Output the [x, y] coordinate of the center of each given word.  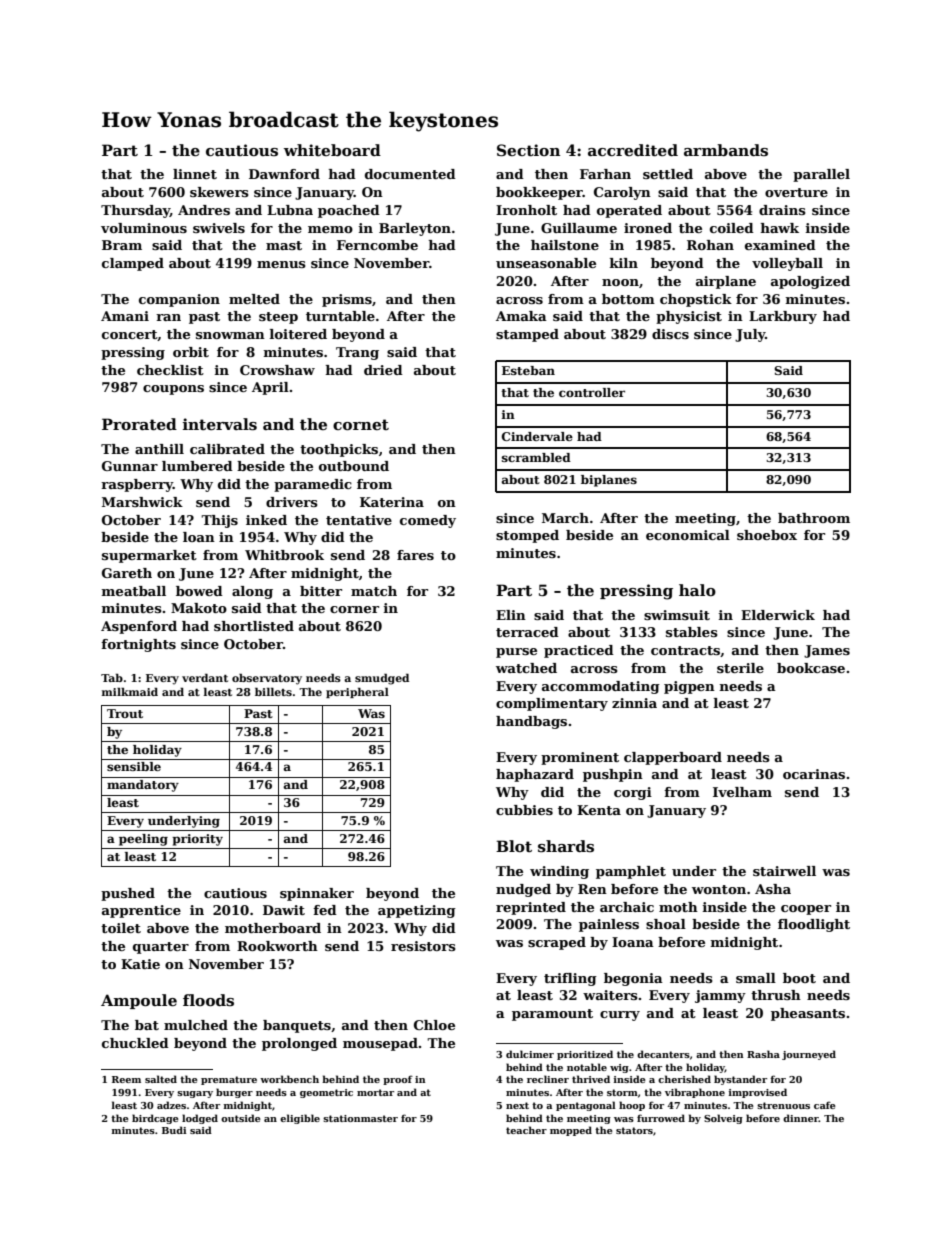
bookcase [811, 668]
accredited [633, 150]
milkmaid [130, 692]
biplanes [609, 481]
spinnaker [317, 894]
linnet [195, 174]
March [565, 518]
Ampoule [139, 1001]
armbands [726, 150]
